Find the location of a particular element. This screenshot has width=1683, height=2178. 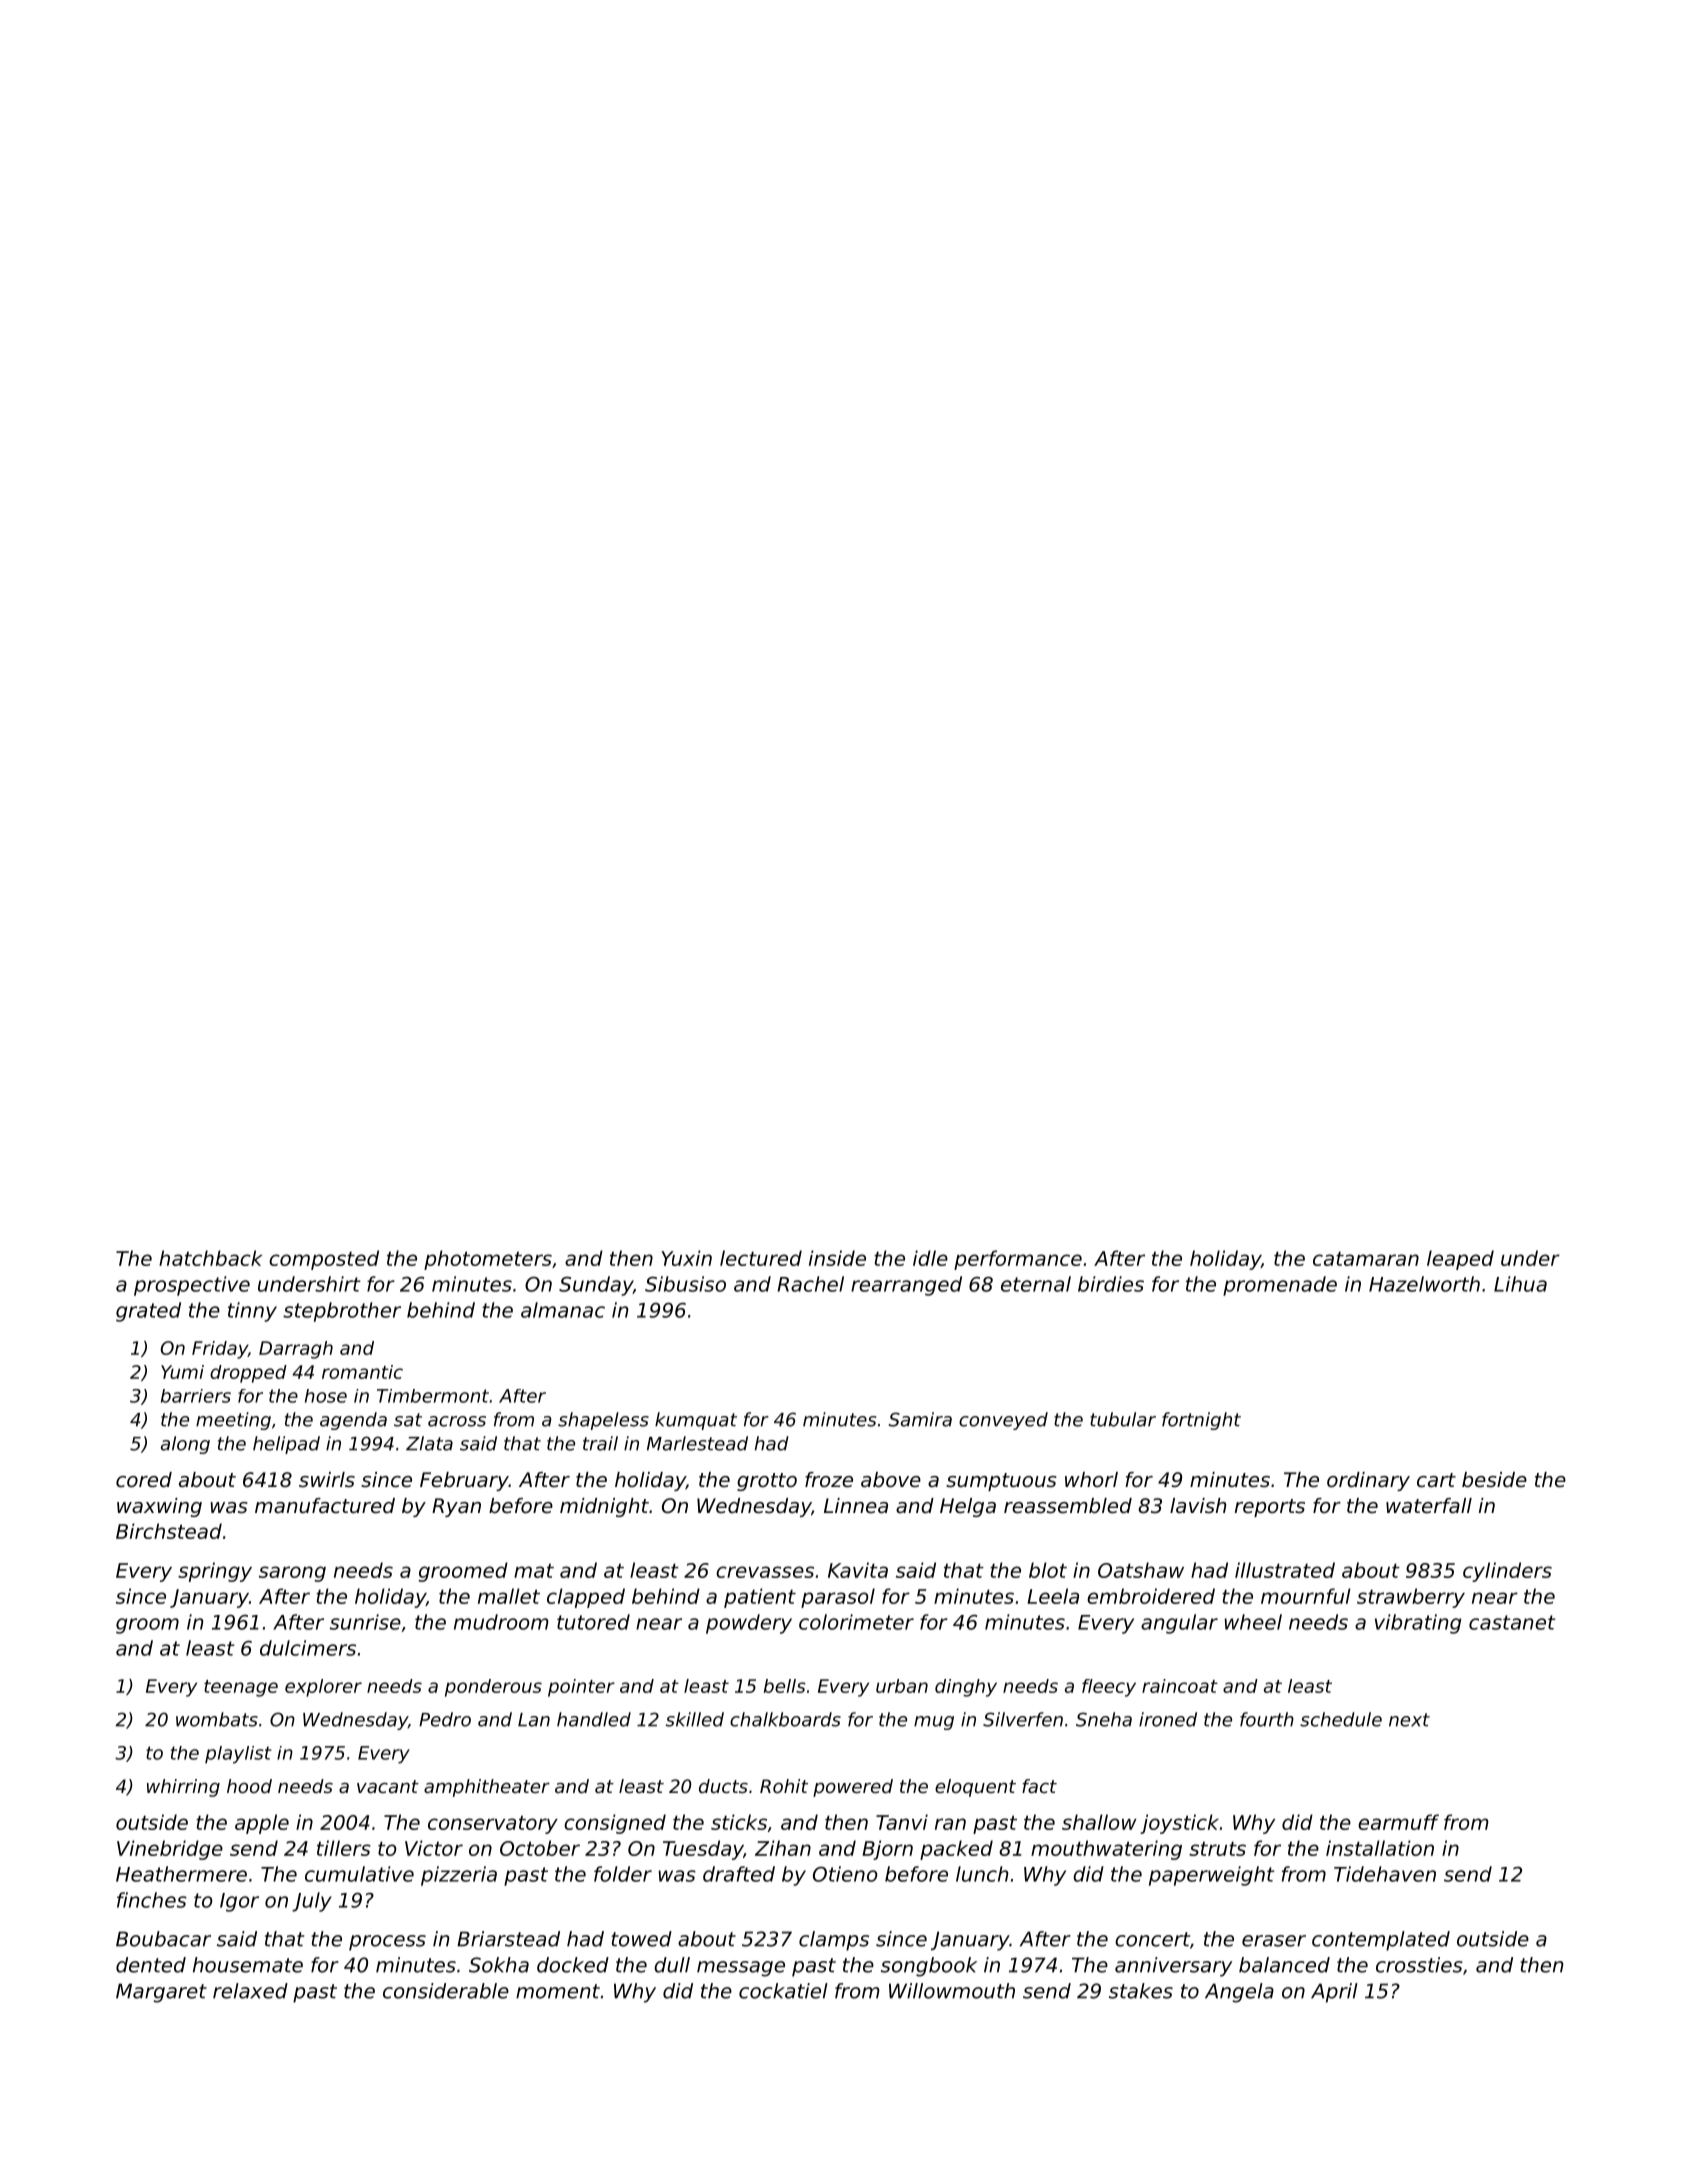

springy is located at coordinates (215, 1572).
